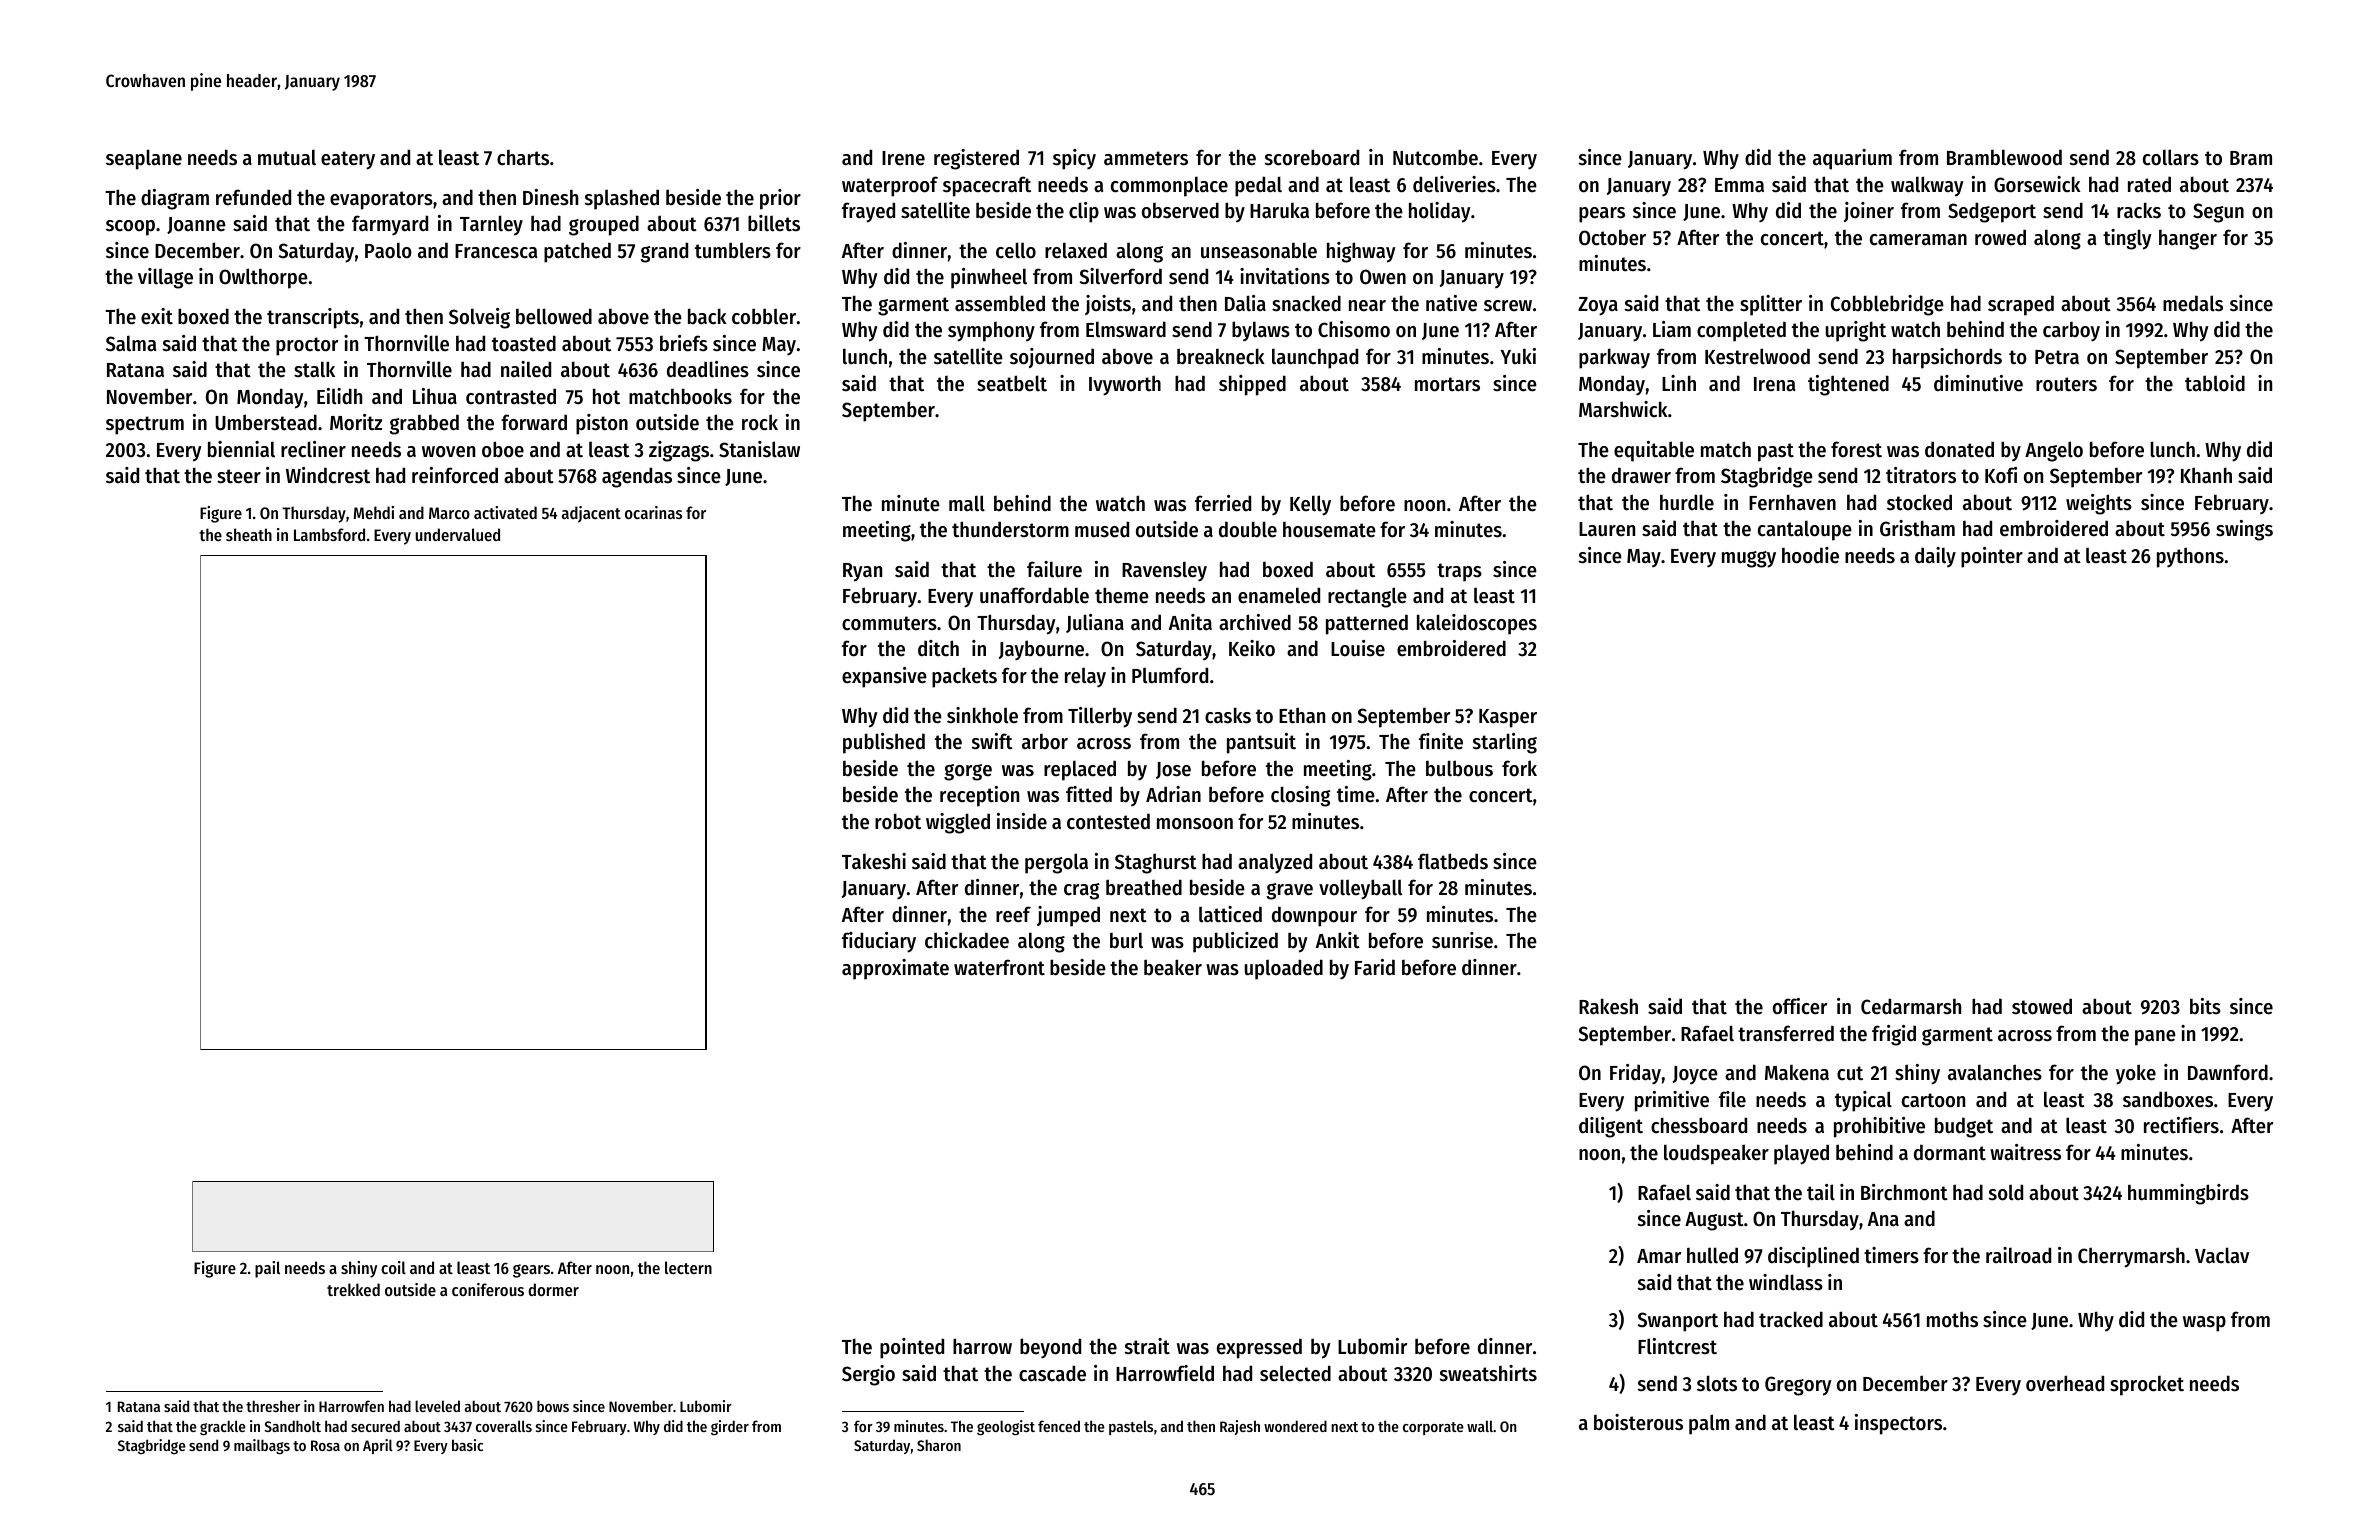 The width and height of the document is (2379, 1539). I want to click on bulbous, so click(1459, 768).
